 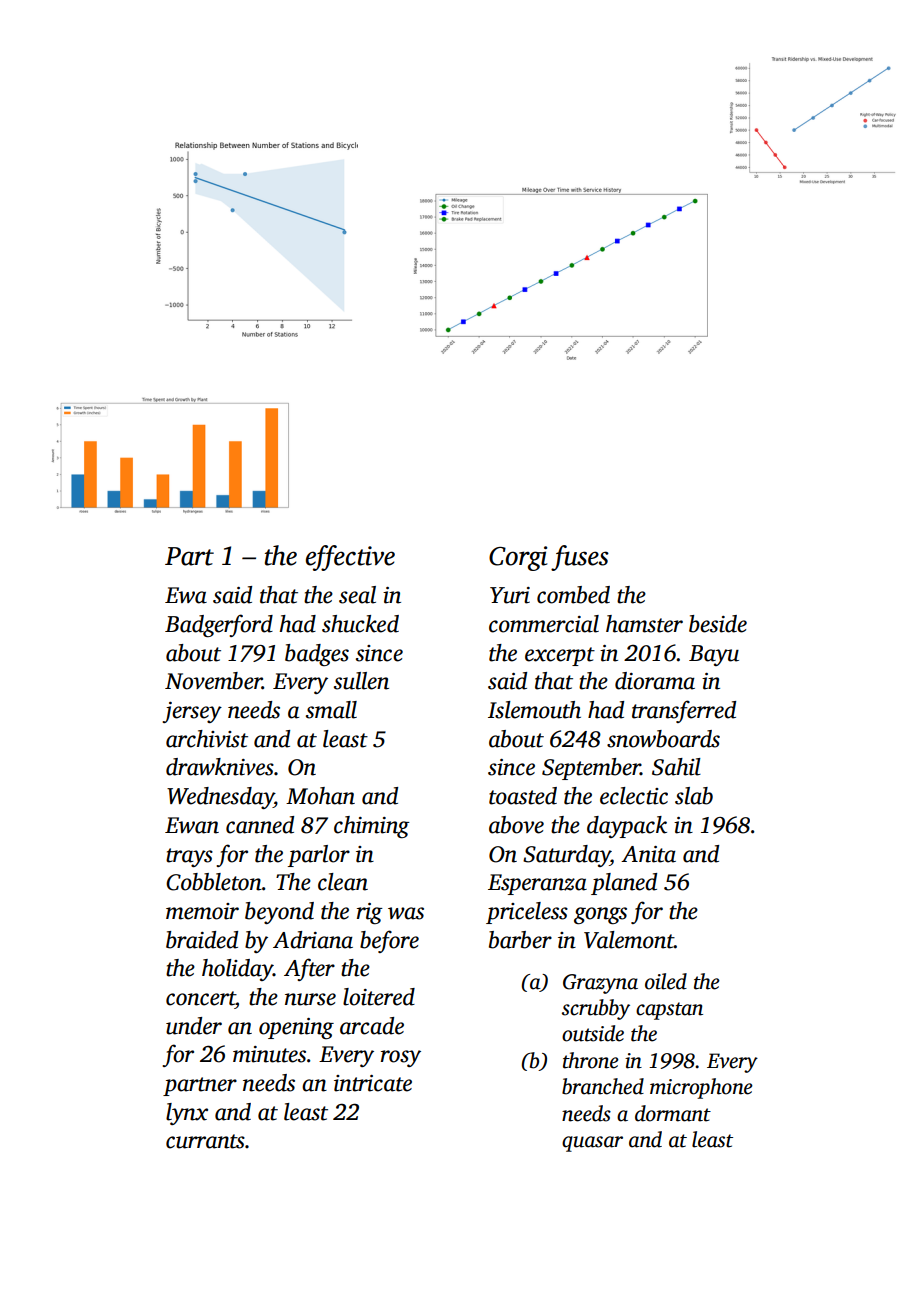 What do you see at coordinates (718, 624) in the image?
I see `beside` at bounding box center [718, 624].
